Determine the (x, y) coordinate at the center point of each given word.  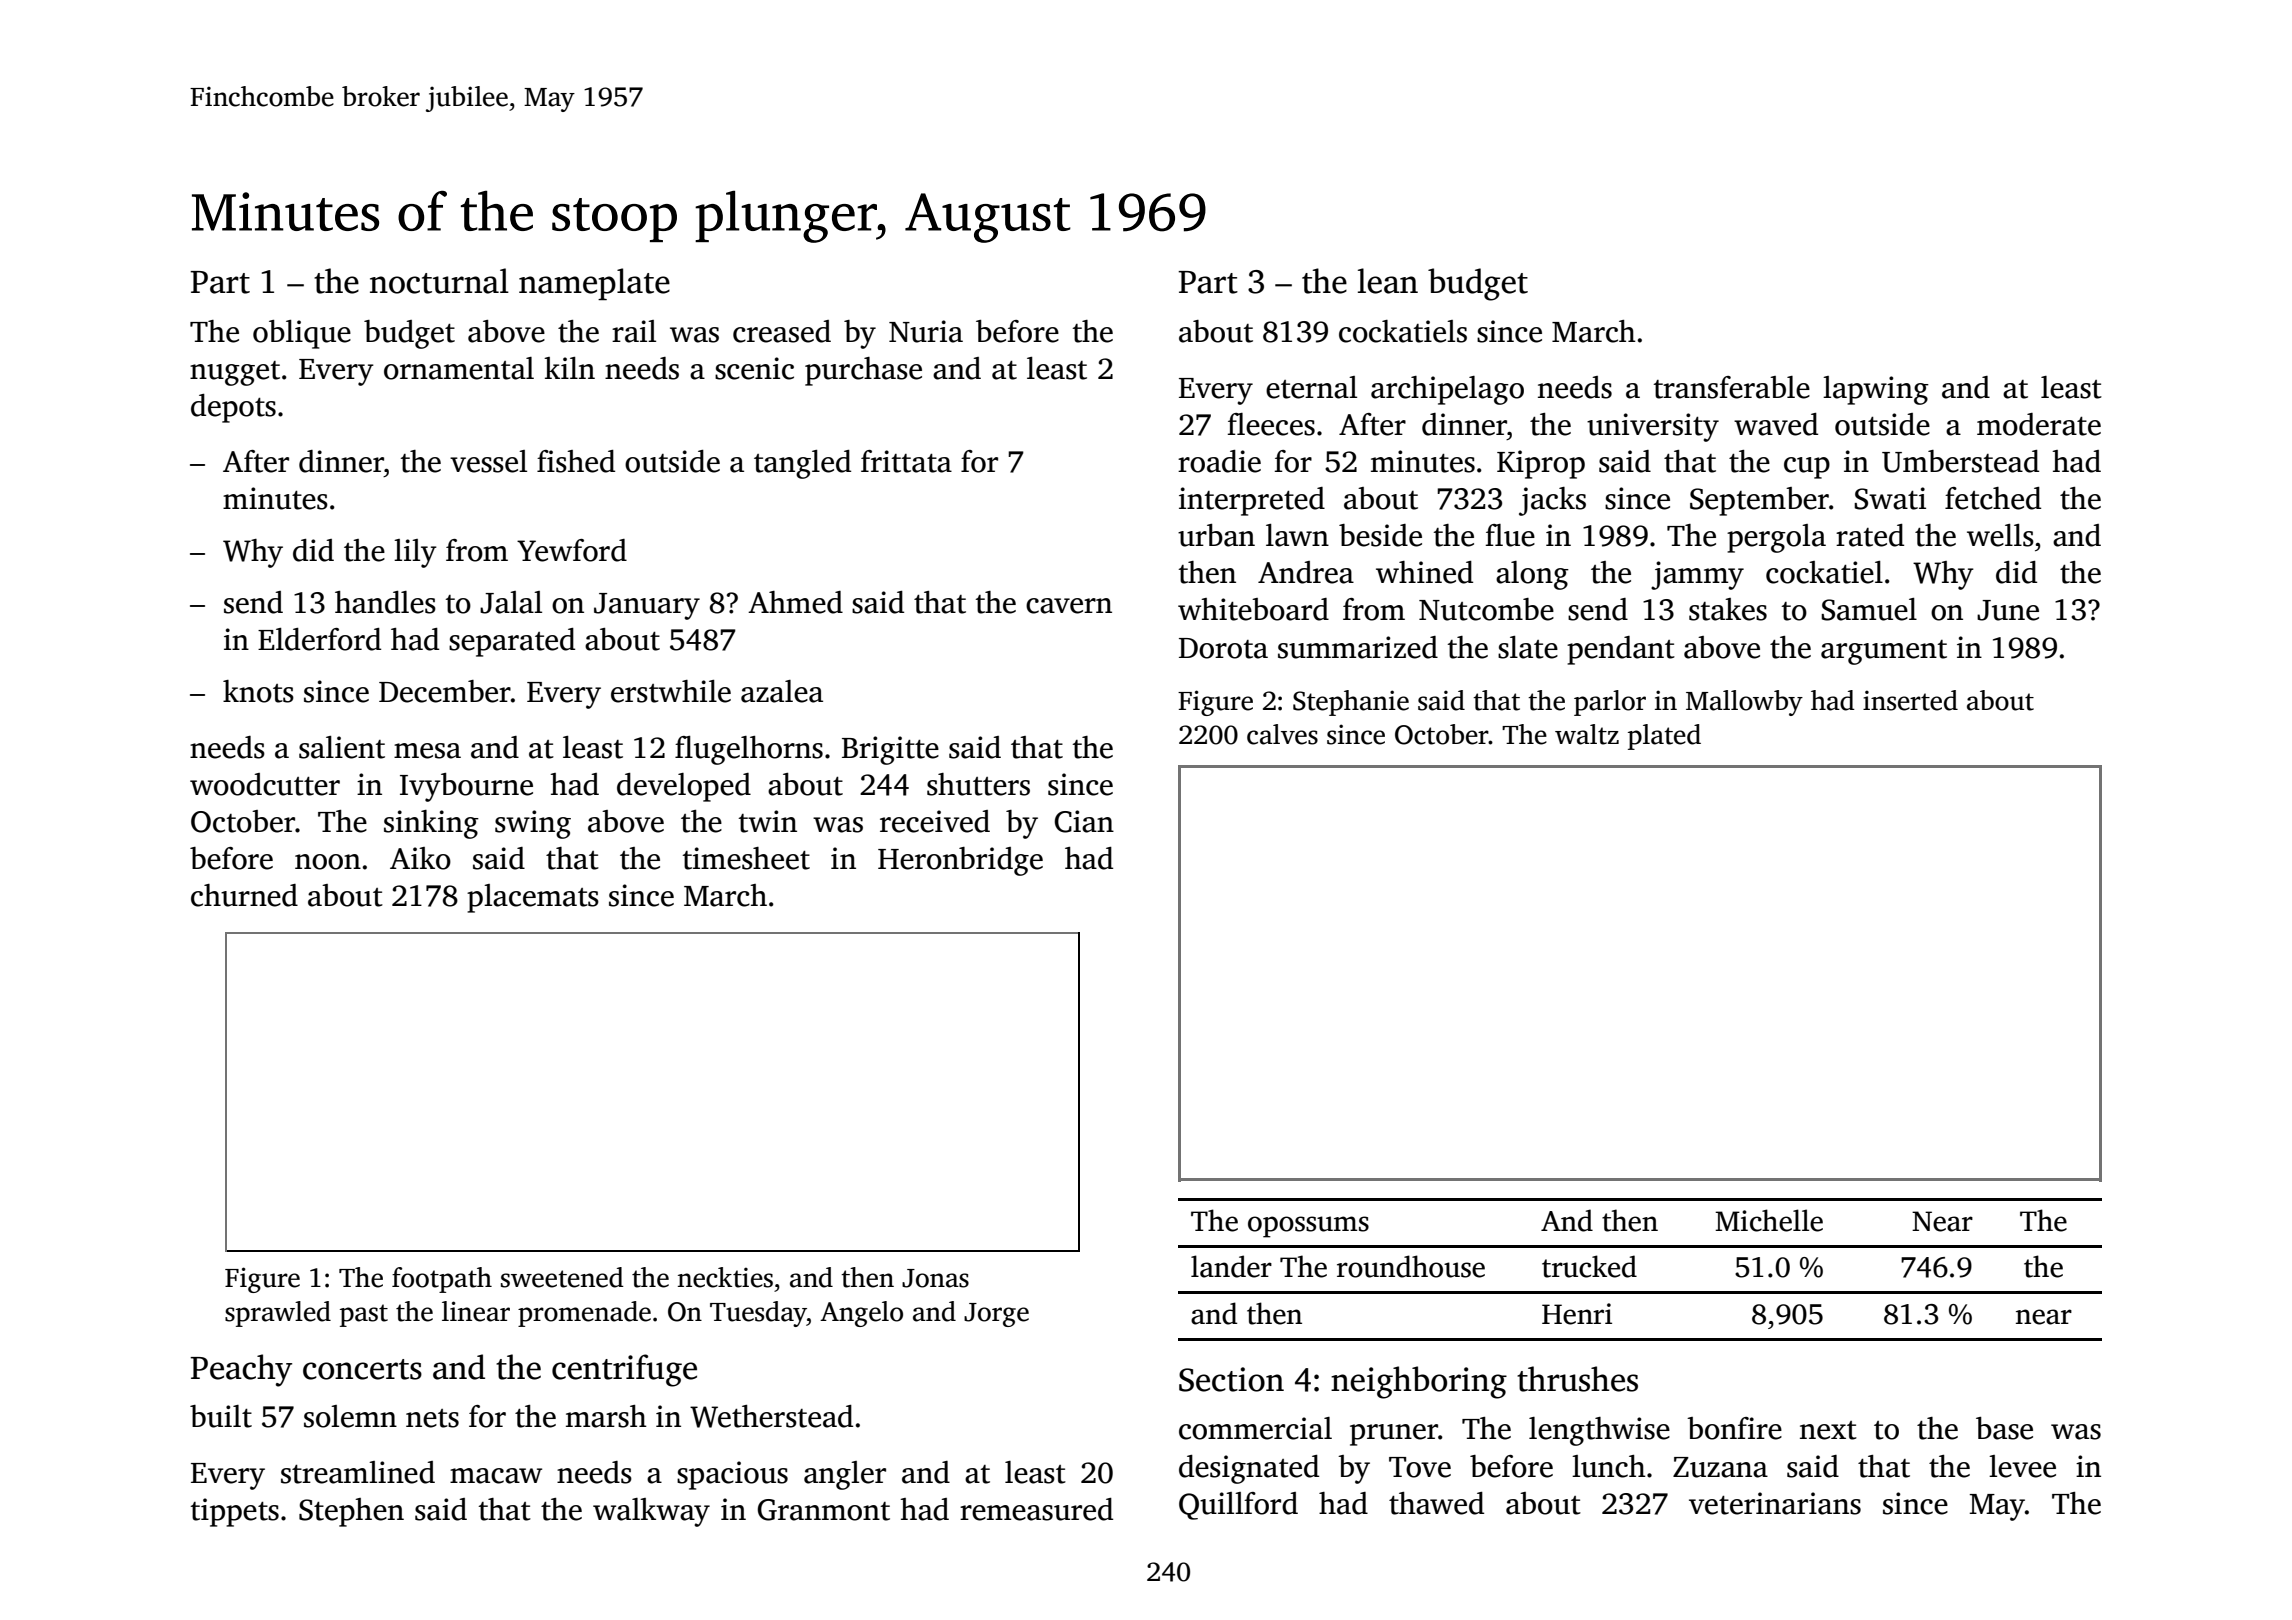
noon (328, 862)
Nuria (926, 331)
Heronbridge (960, 861)
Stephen (351, 1512)
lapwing (1876, 390)
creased (782, 331)
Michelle (1769, 1220)
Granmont (824, 1510)
